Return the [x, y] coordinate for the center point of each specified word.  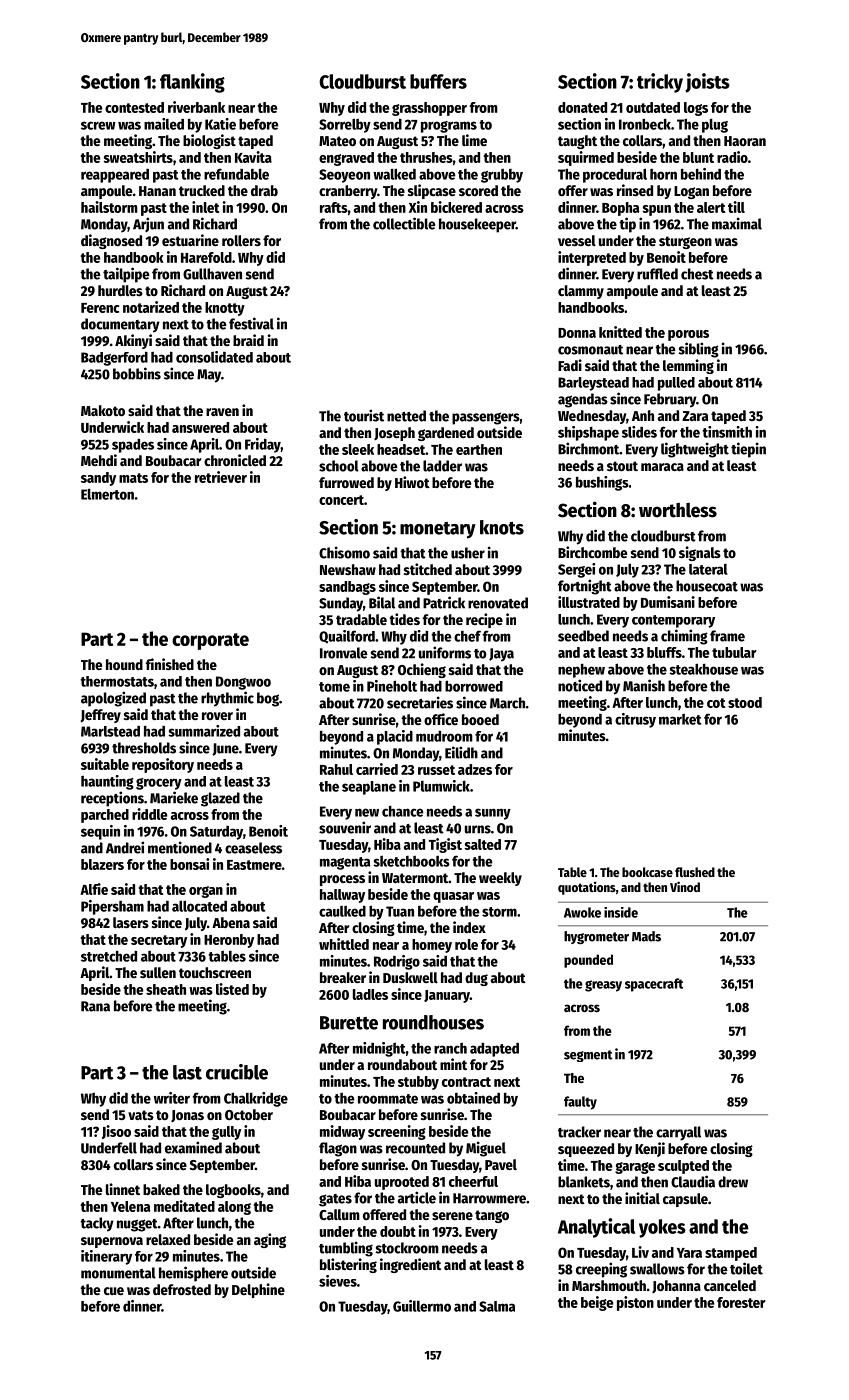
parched [105, 816]
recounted [415, 1148]
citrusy [635, 720]
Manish [644, 685]
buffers [438, 81]
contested [134, 107]
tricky [660, 83]
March [507, 703]
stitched [428, 569]
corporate [210, 641]
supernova [112, 1242]
